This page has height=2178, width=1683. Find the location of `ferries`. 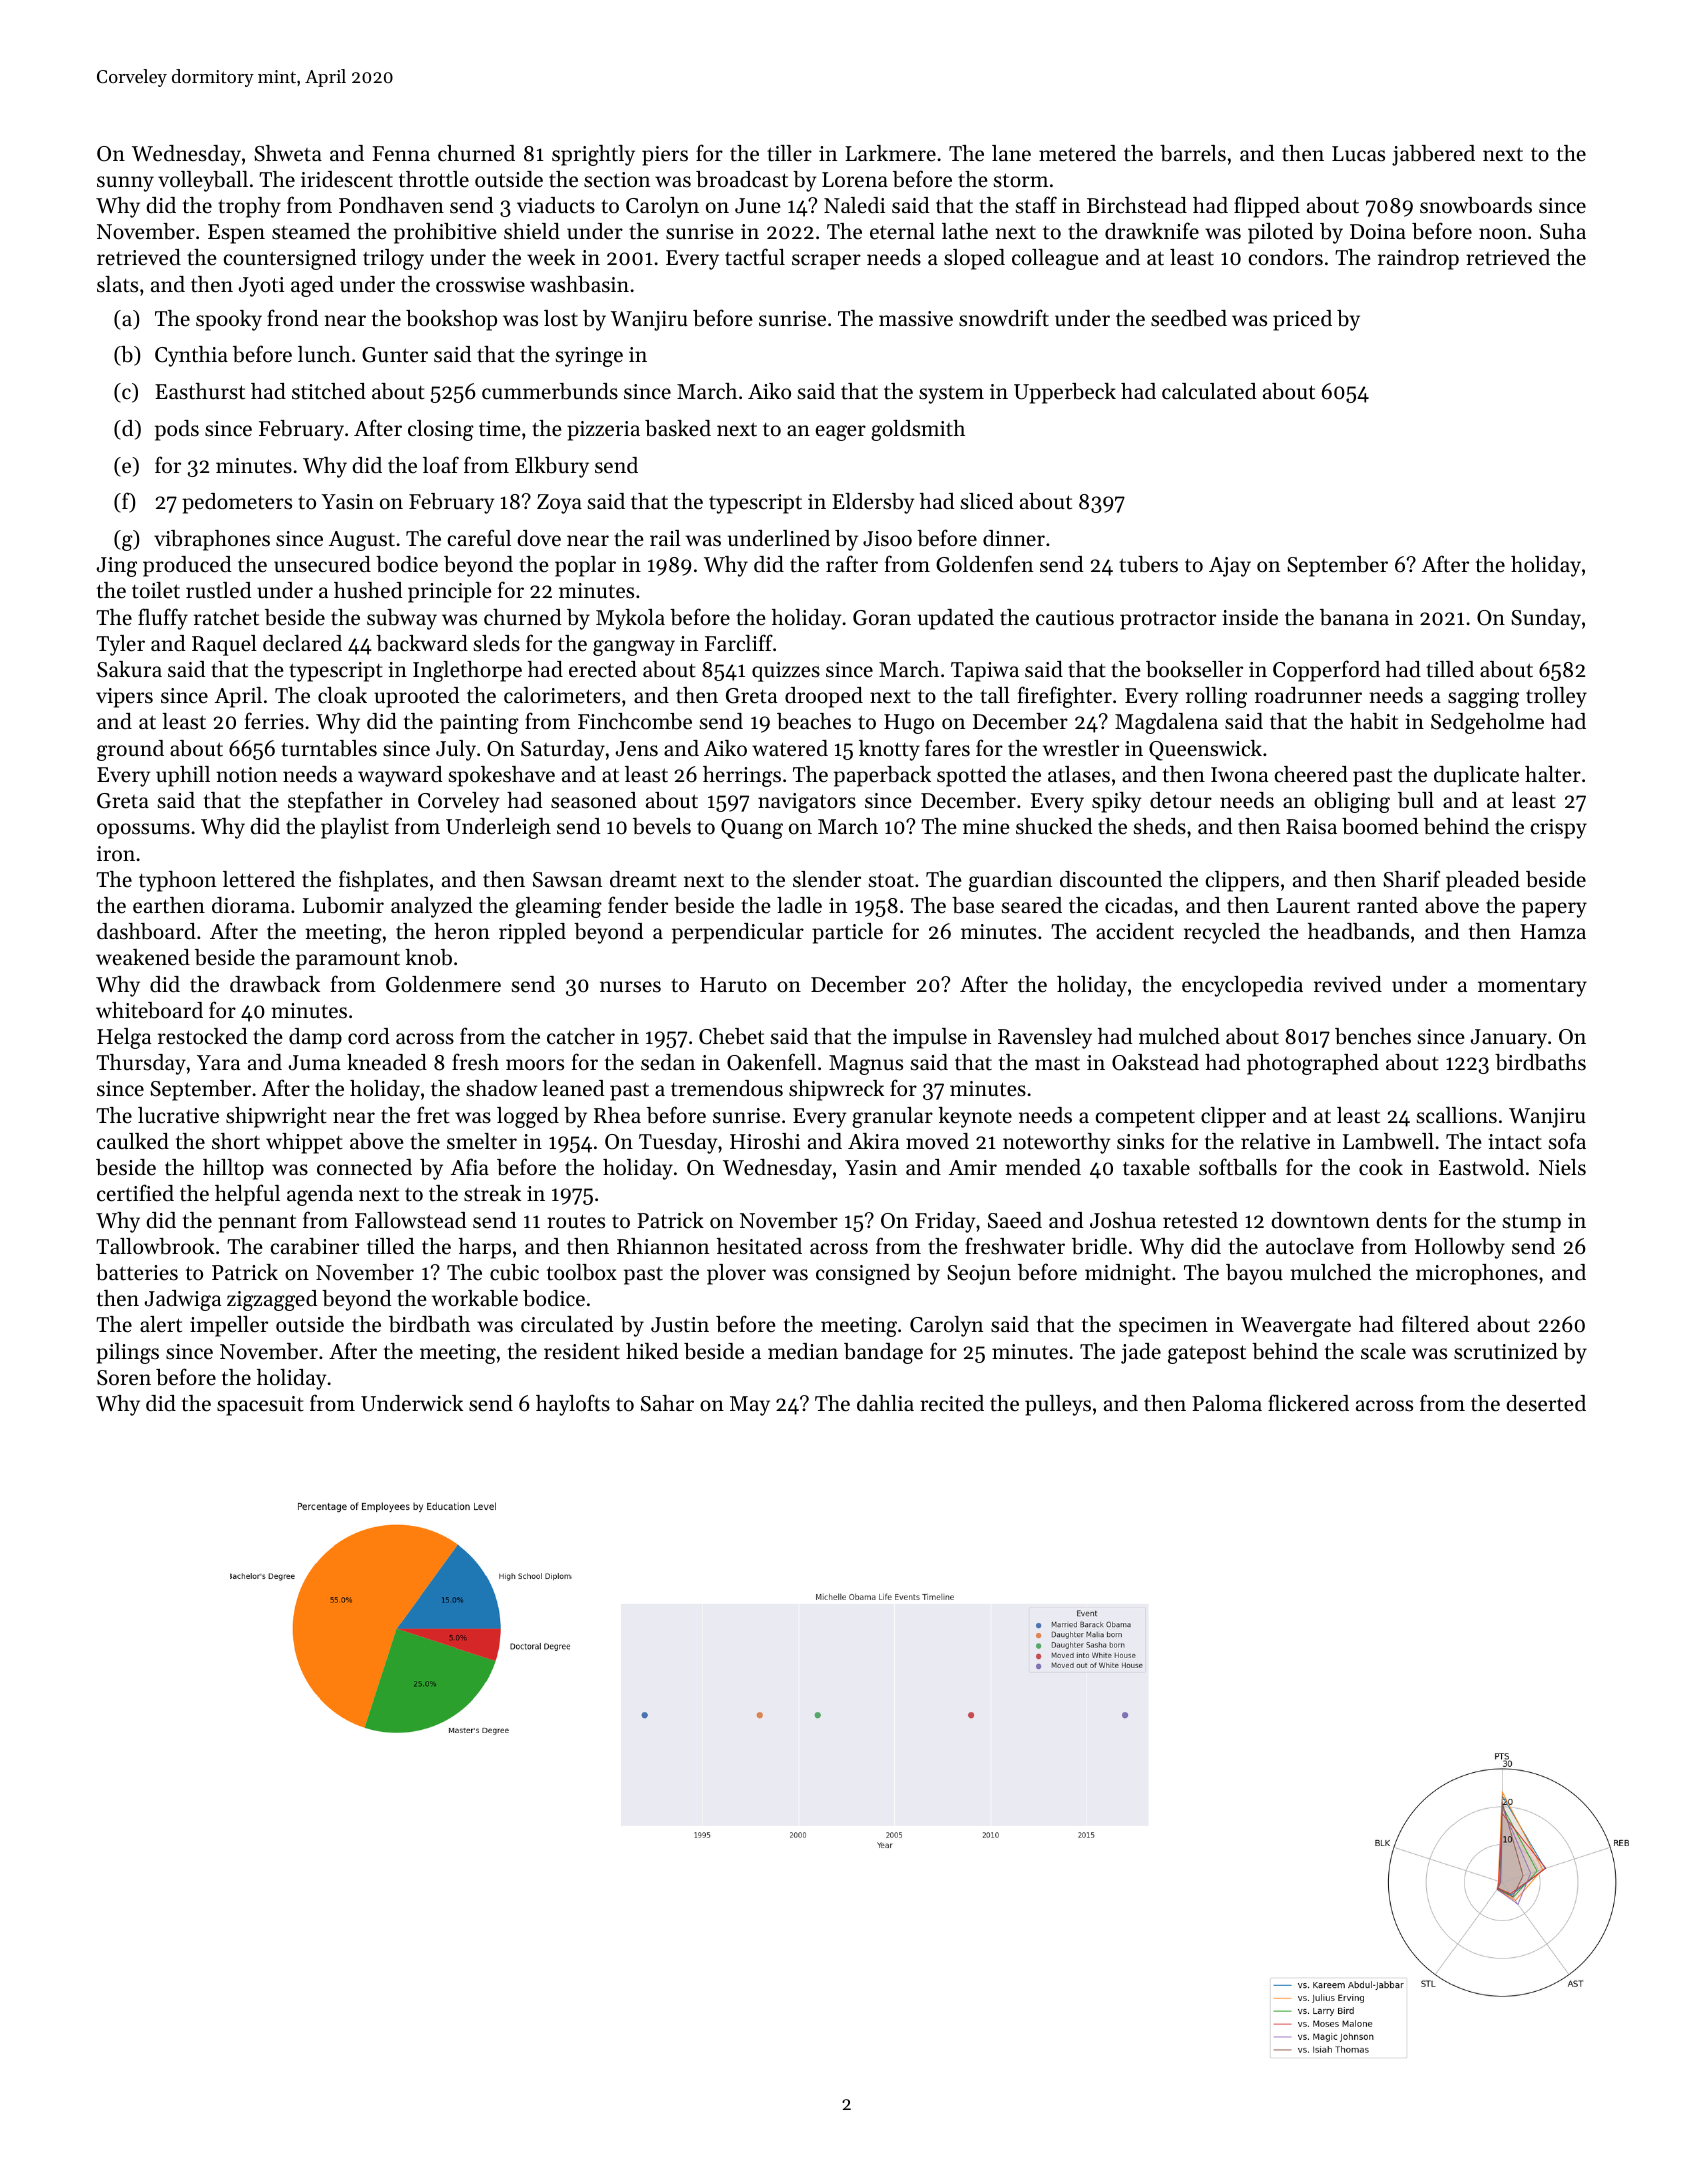

ferries is located at coordinates (274, 721).
